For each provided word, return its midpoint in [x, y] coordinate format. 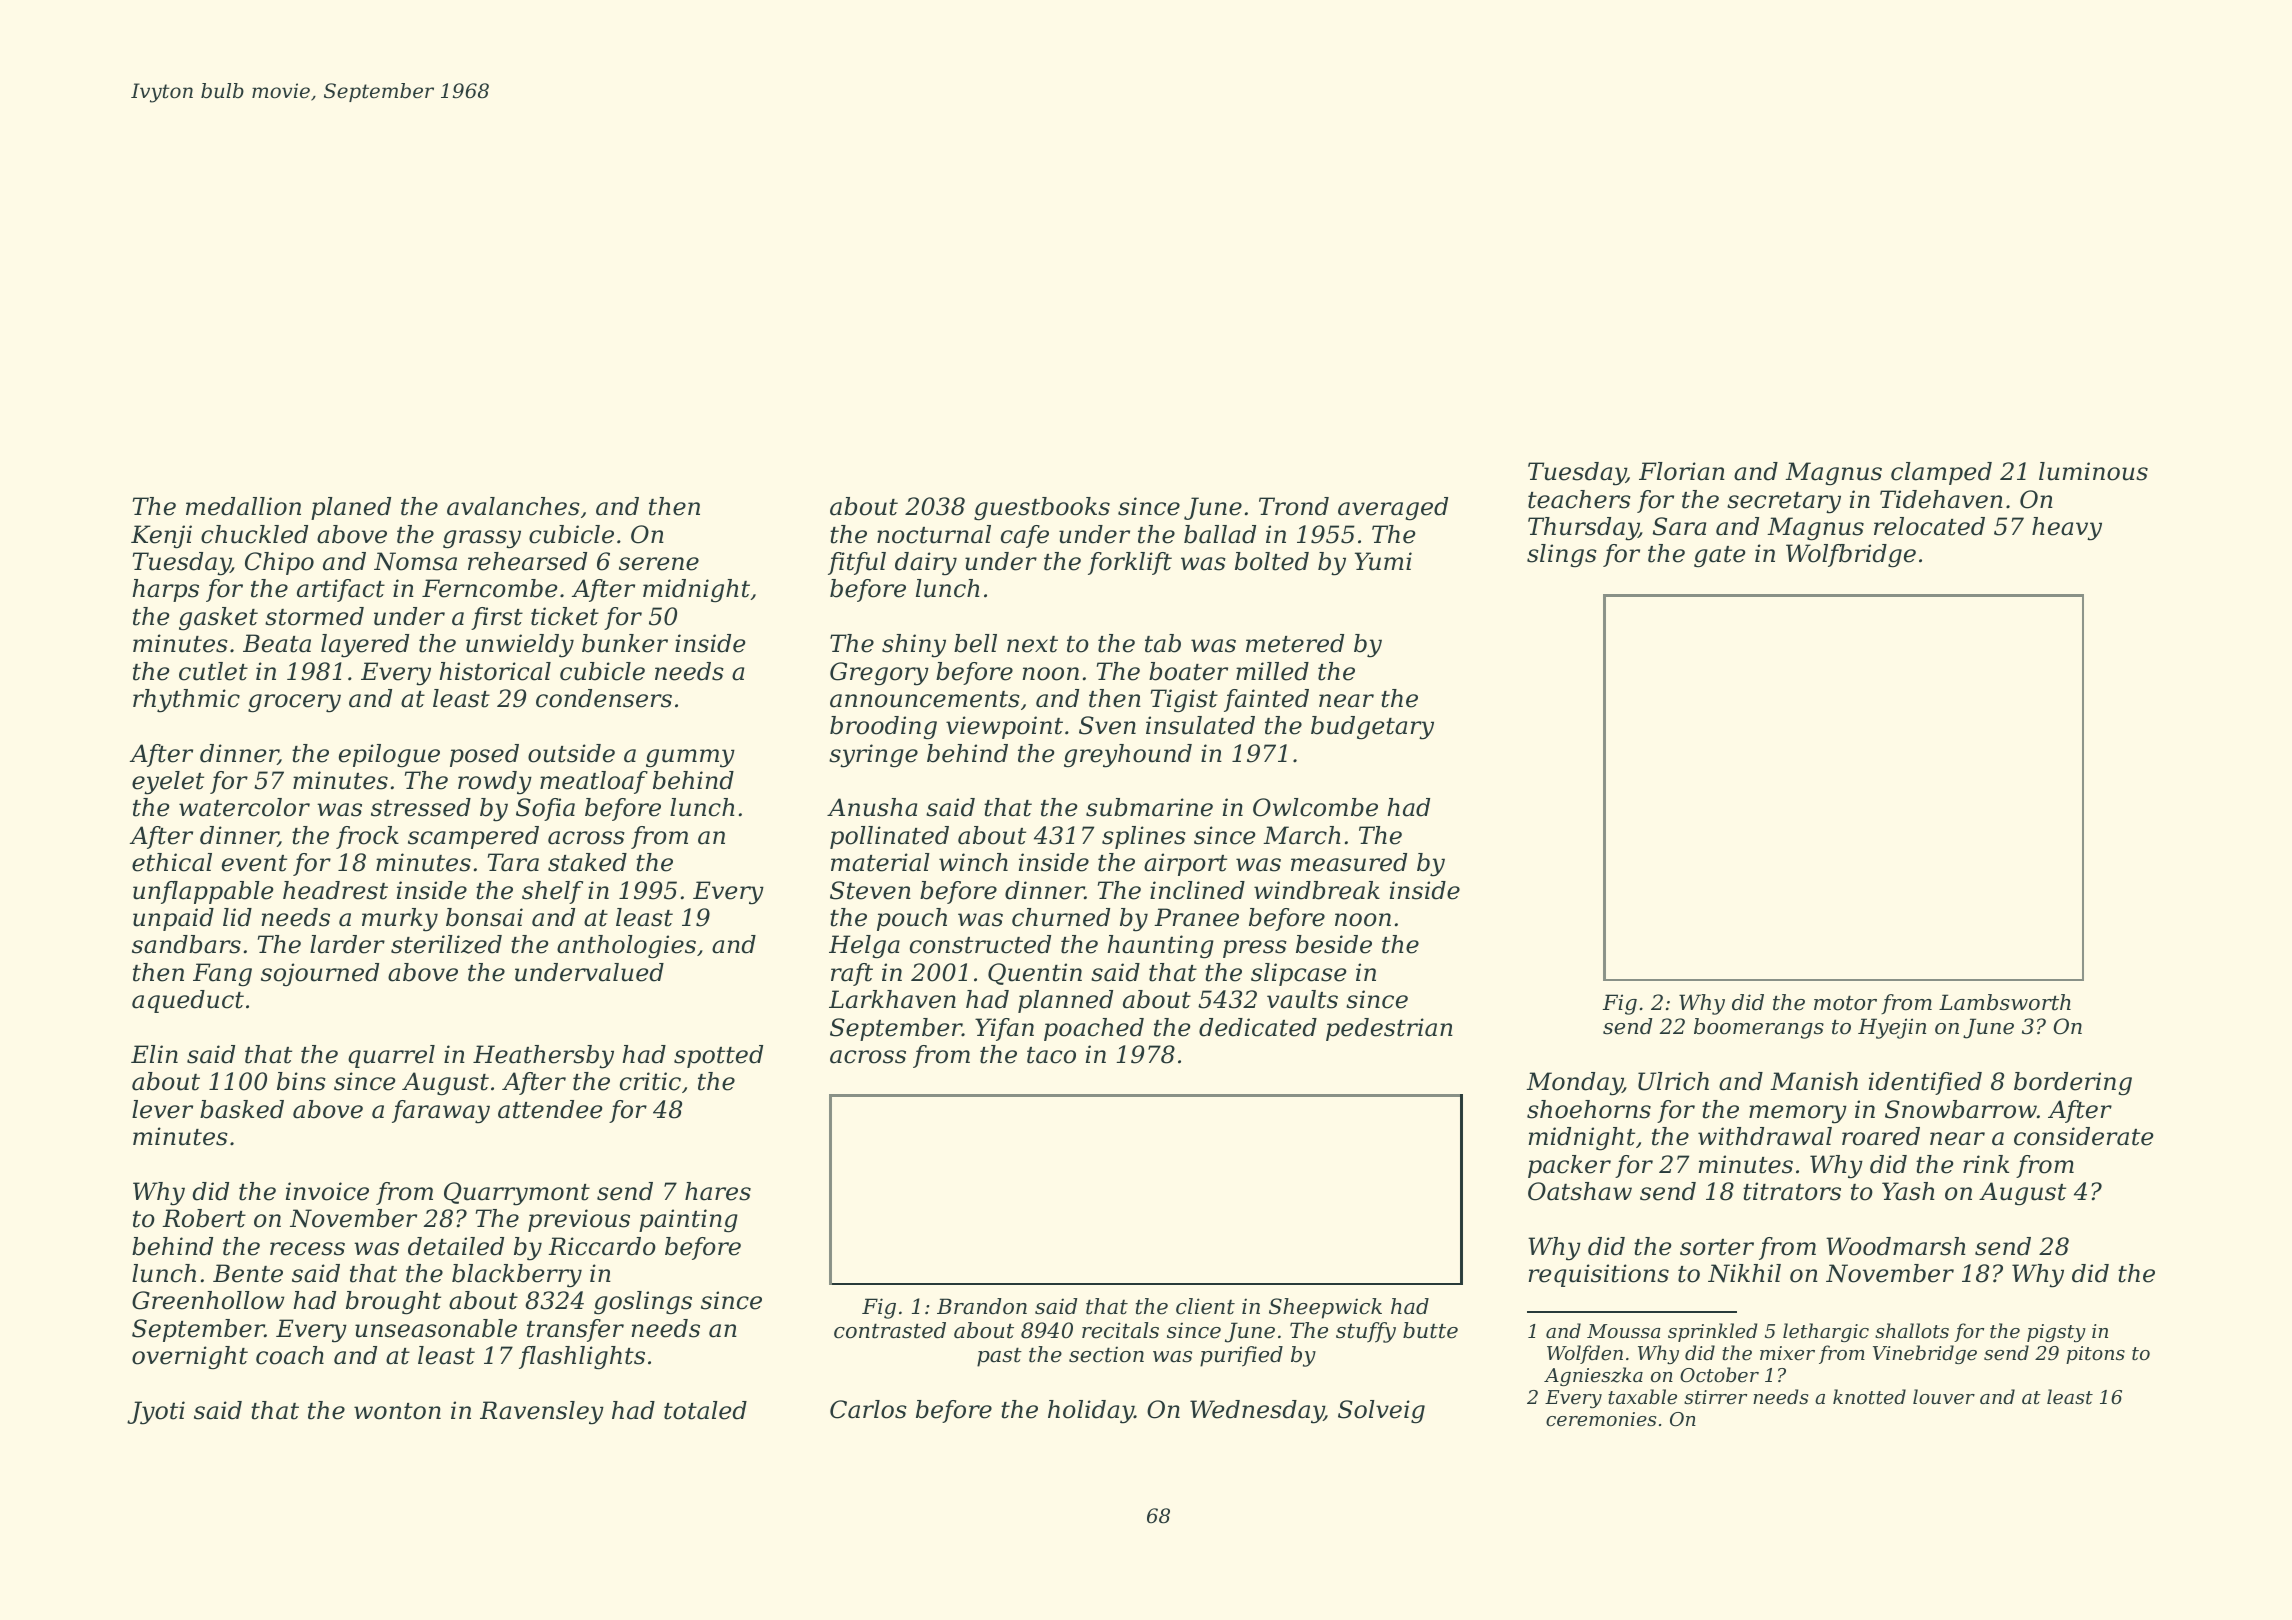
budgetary [1372, 728]
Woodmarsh [1896, 1246]
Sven [1107, 725]
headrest [335, 890]
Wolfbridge [1851, 556]
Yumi [1383, 561]
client [1205, 1306]
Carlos [868, 1409]
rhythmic [186, 701]
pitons [2095, 1355]
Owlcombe [1315, 807]
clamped [1941, 473]
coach [290, 1355]
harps [165, 590]
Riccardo [602, 1246]
